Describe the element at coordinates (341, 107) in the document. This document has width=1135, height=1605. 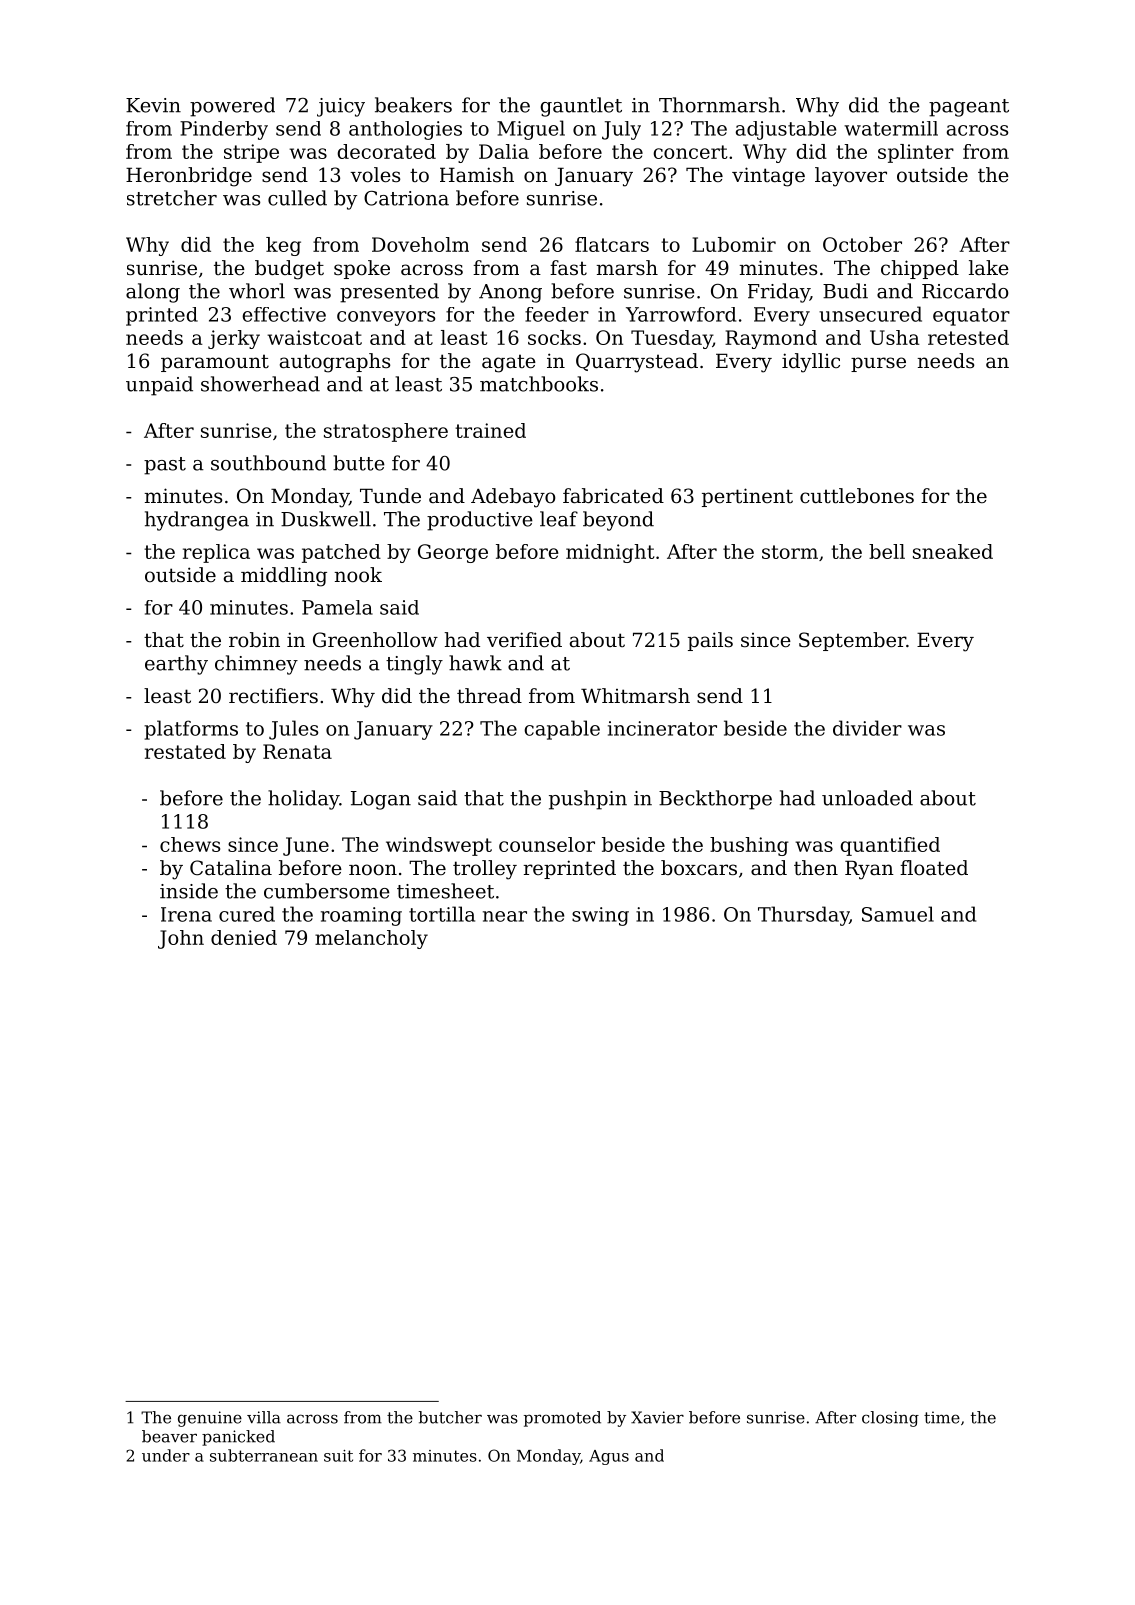
I see `juicy` at that location.
